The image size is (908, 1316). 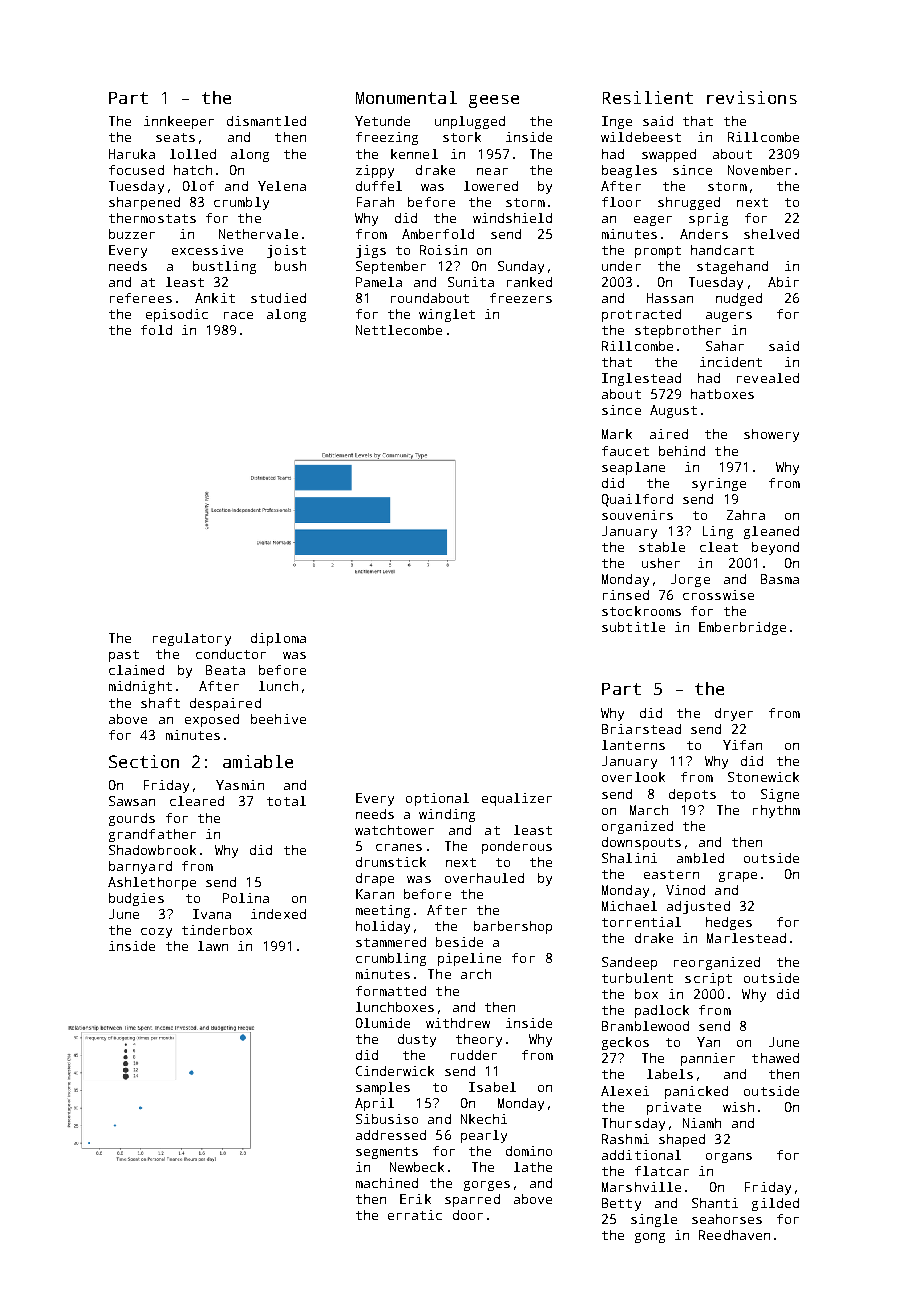 What do you see at coordinates (387, 1183) in the document?
I see `machined` at bounding box center [387, 1183].
